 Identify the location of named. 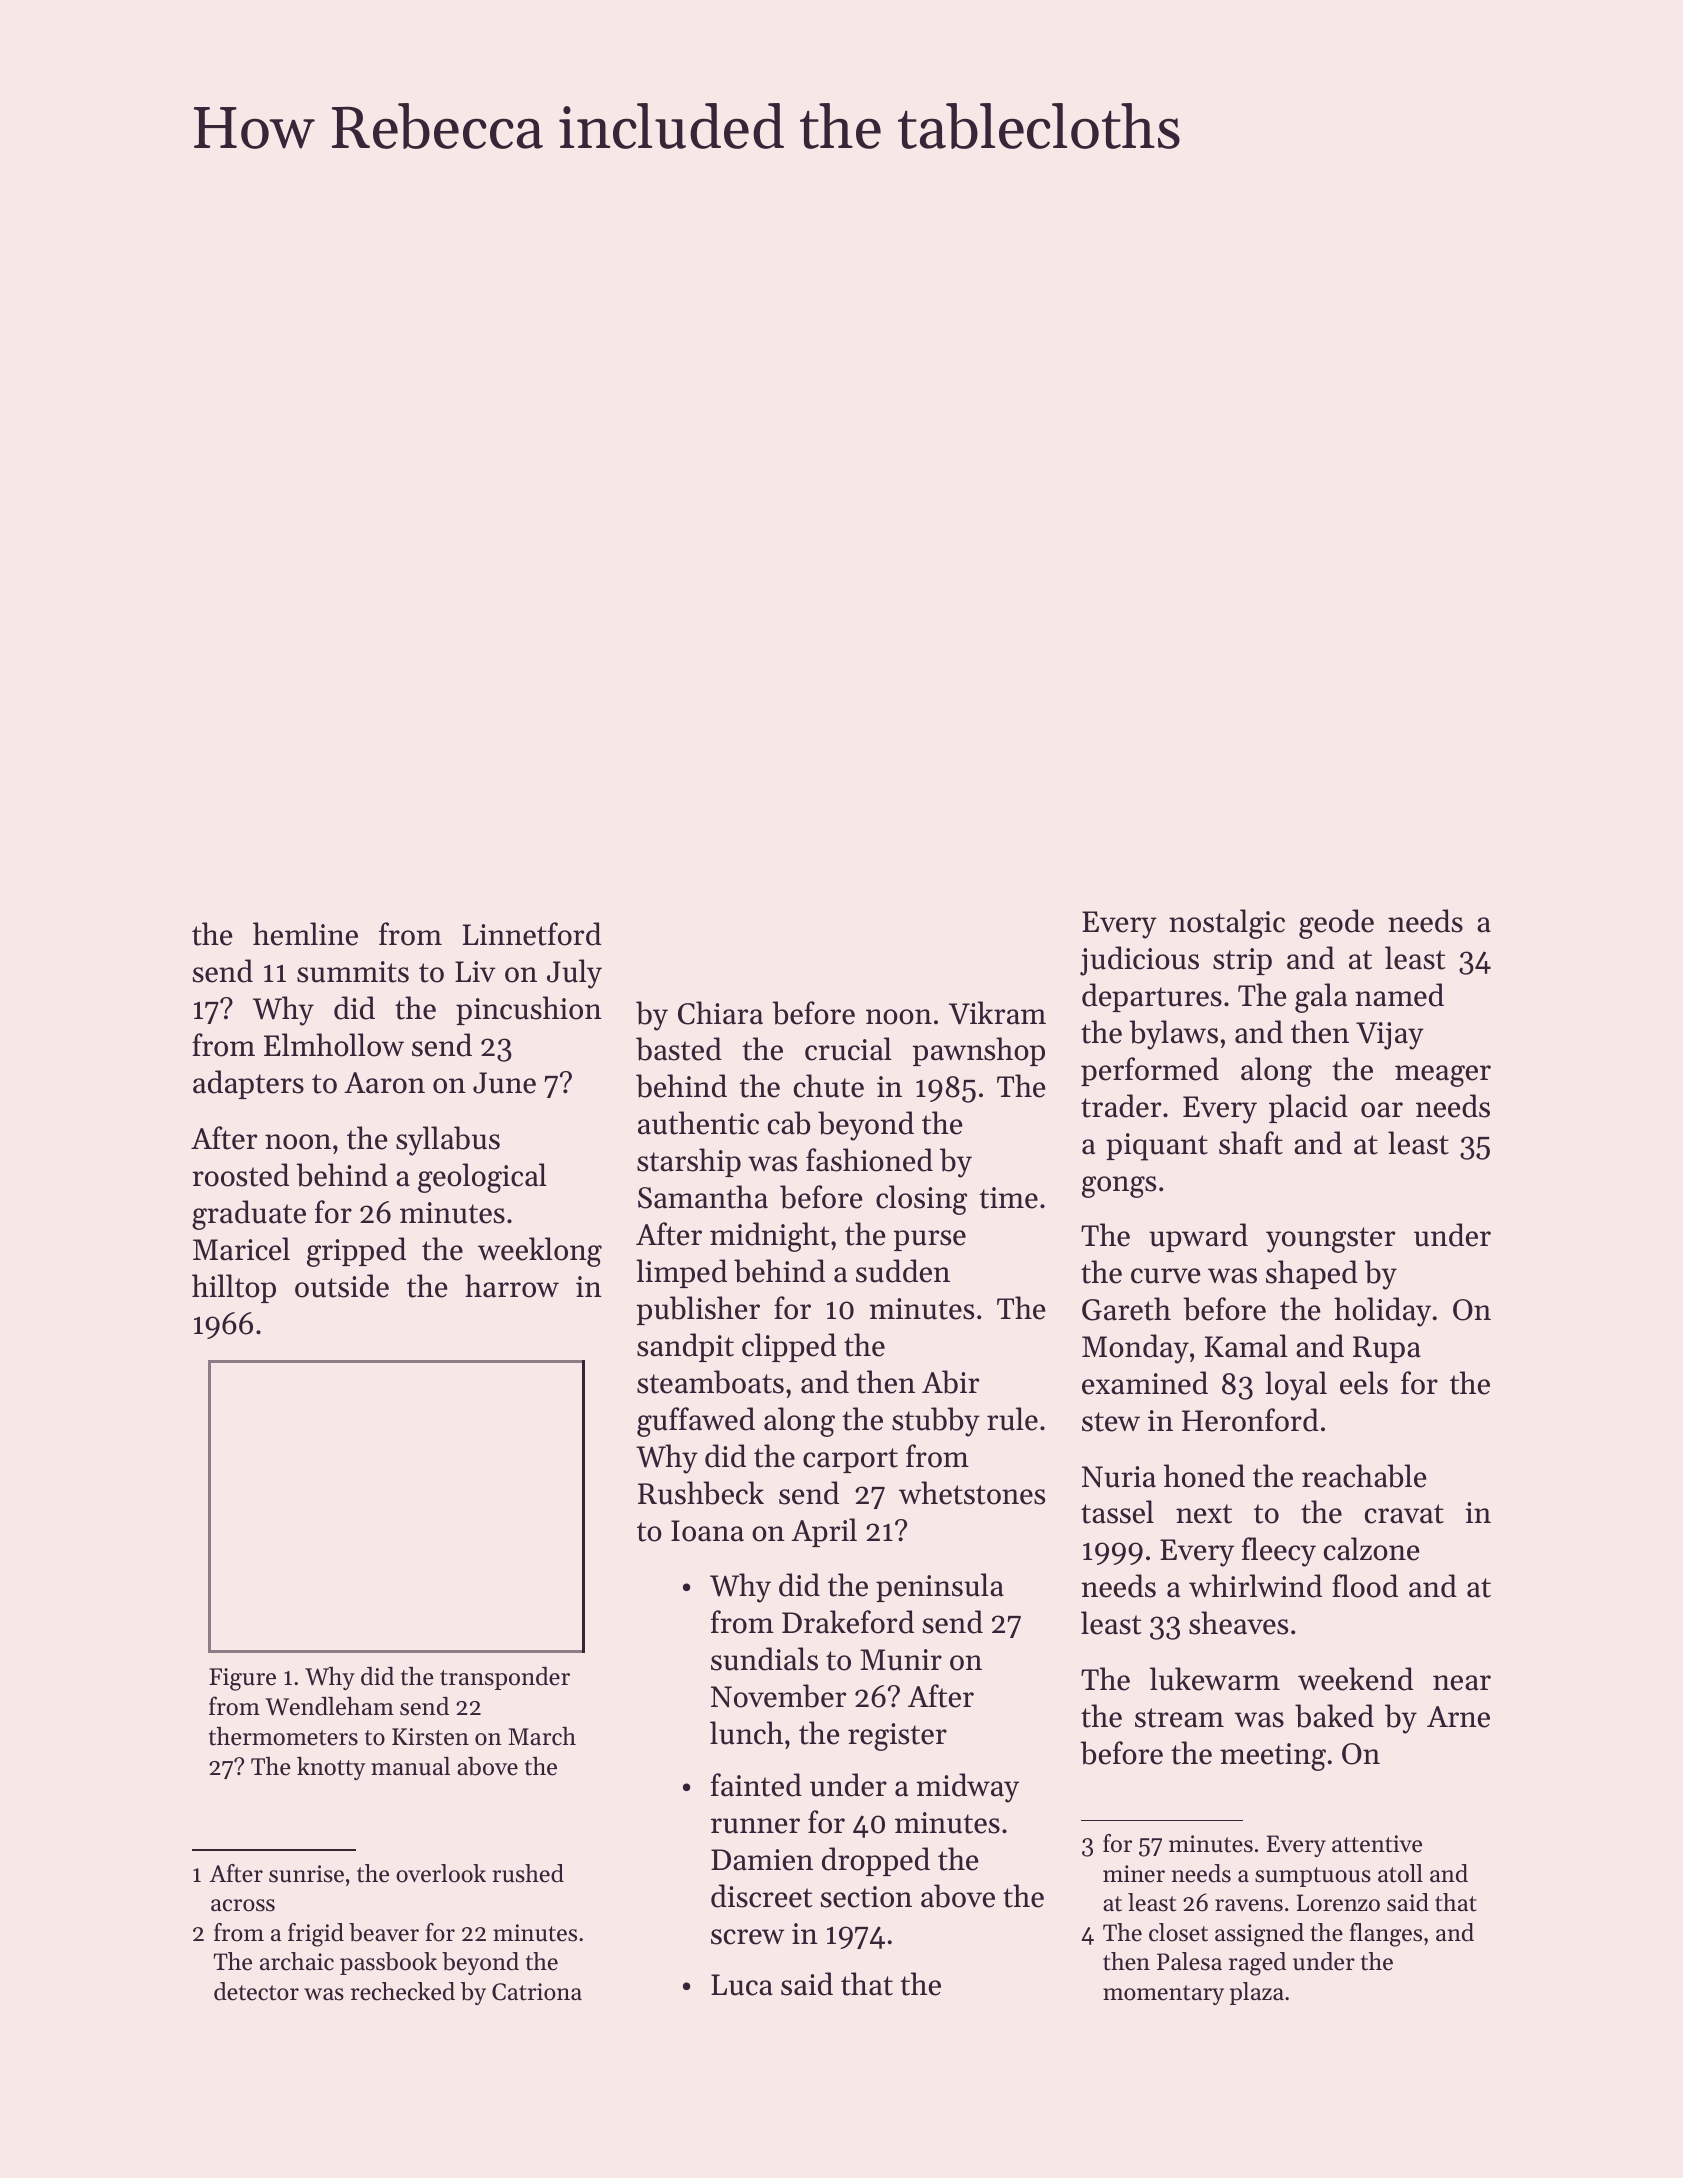
(1399, 995).
